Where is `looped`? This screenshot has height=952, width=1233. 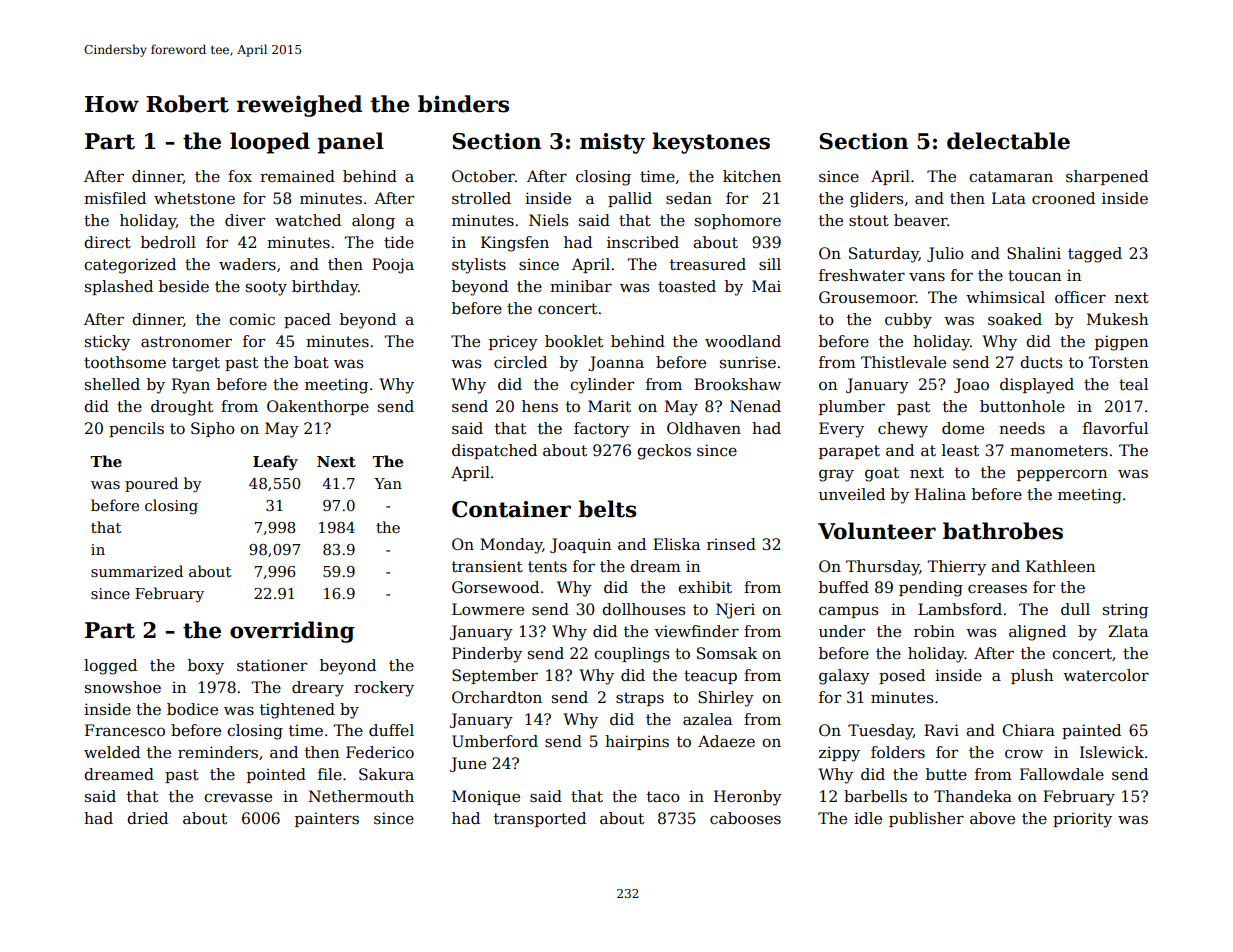 looped is located at coordinates (270, 143).
